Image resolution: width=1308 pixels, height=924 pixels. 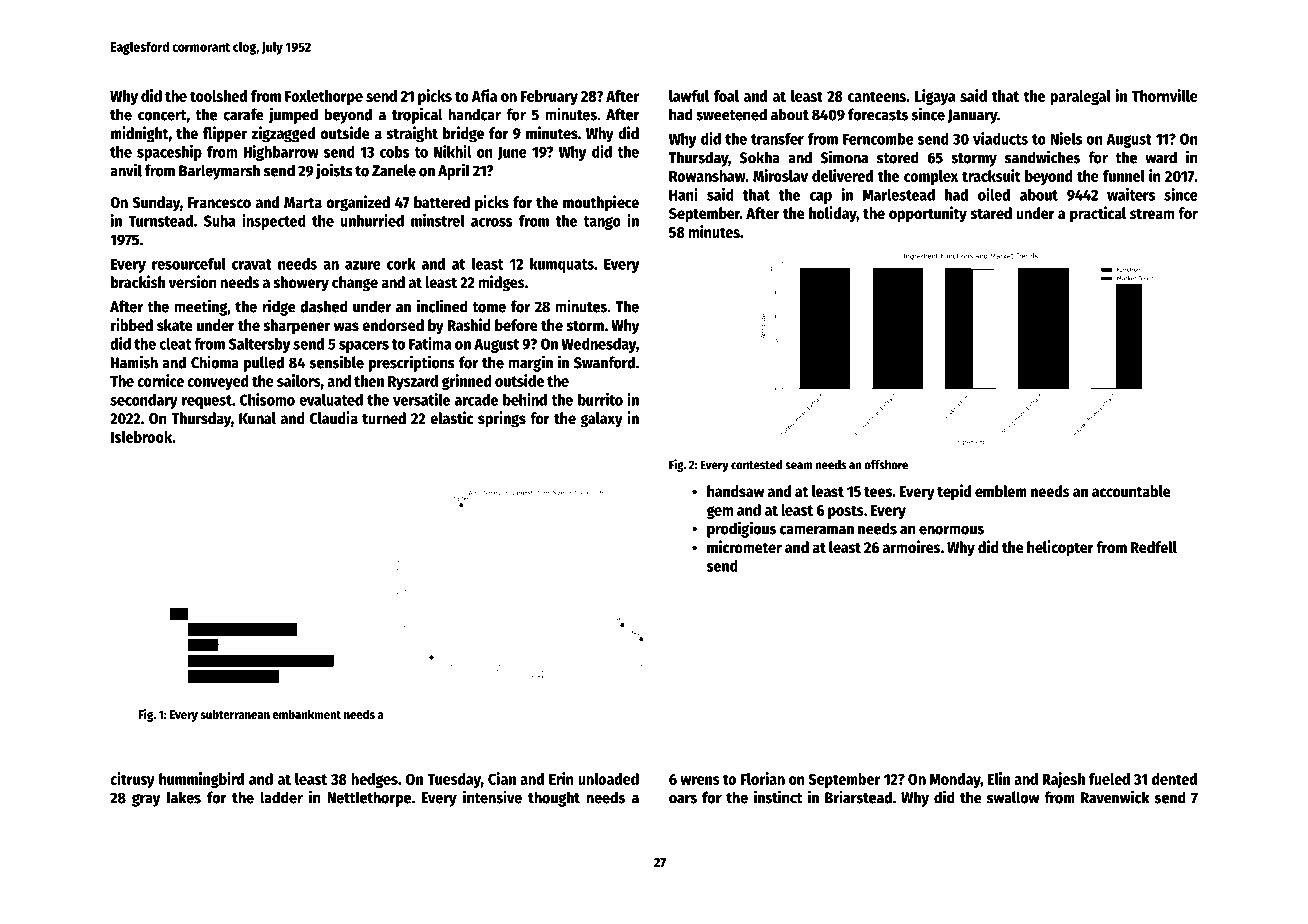 What do you see at coordinates (235, 714) in the page?
I see `subterranean` at bounding box center [235, 714].
